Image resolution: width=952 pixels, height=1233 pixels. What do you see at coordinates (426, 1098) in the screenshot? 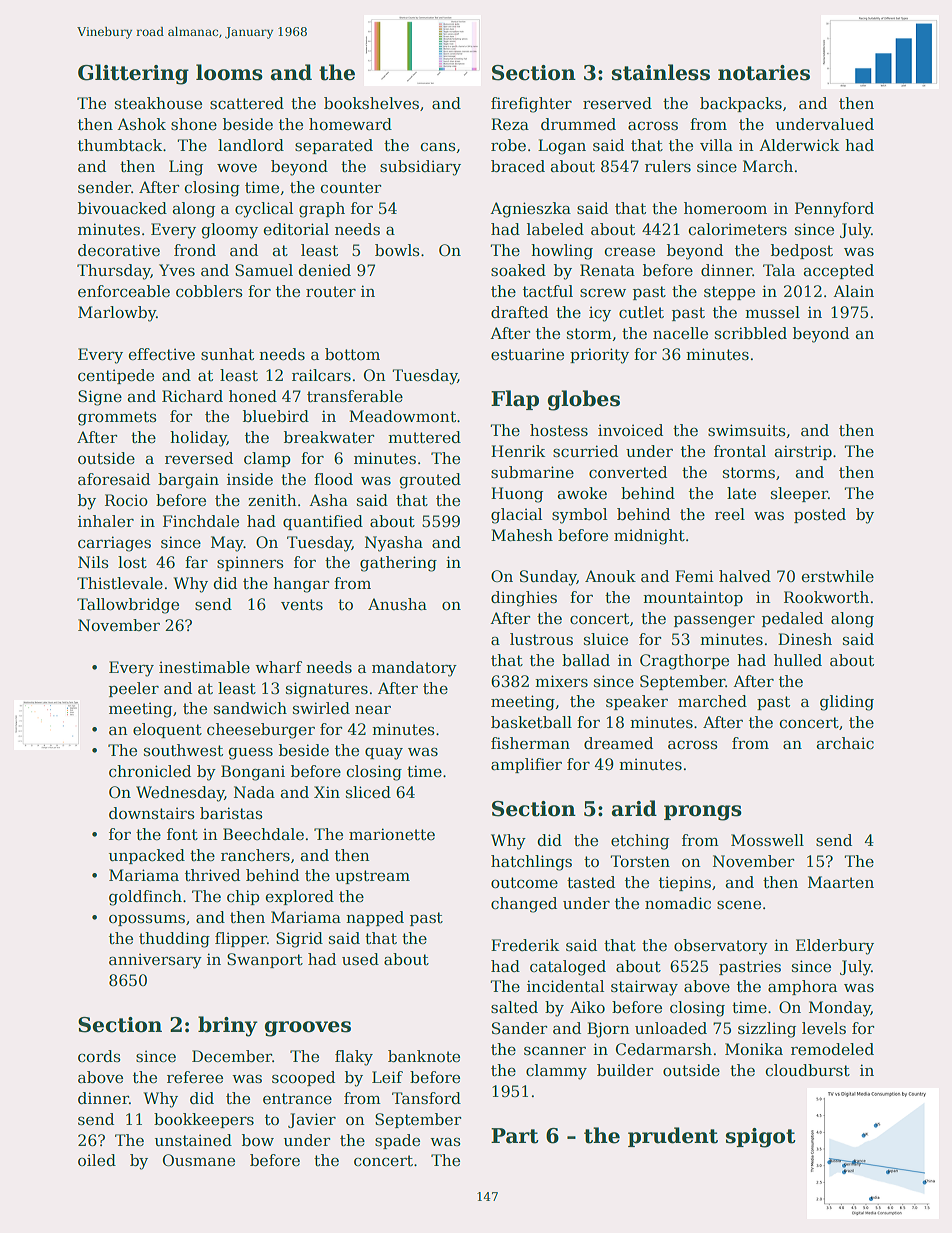
I see `Tansford` at bounding box center [426, 1098].
